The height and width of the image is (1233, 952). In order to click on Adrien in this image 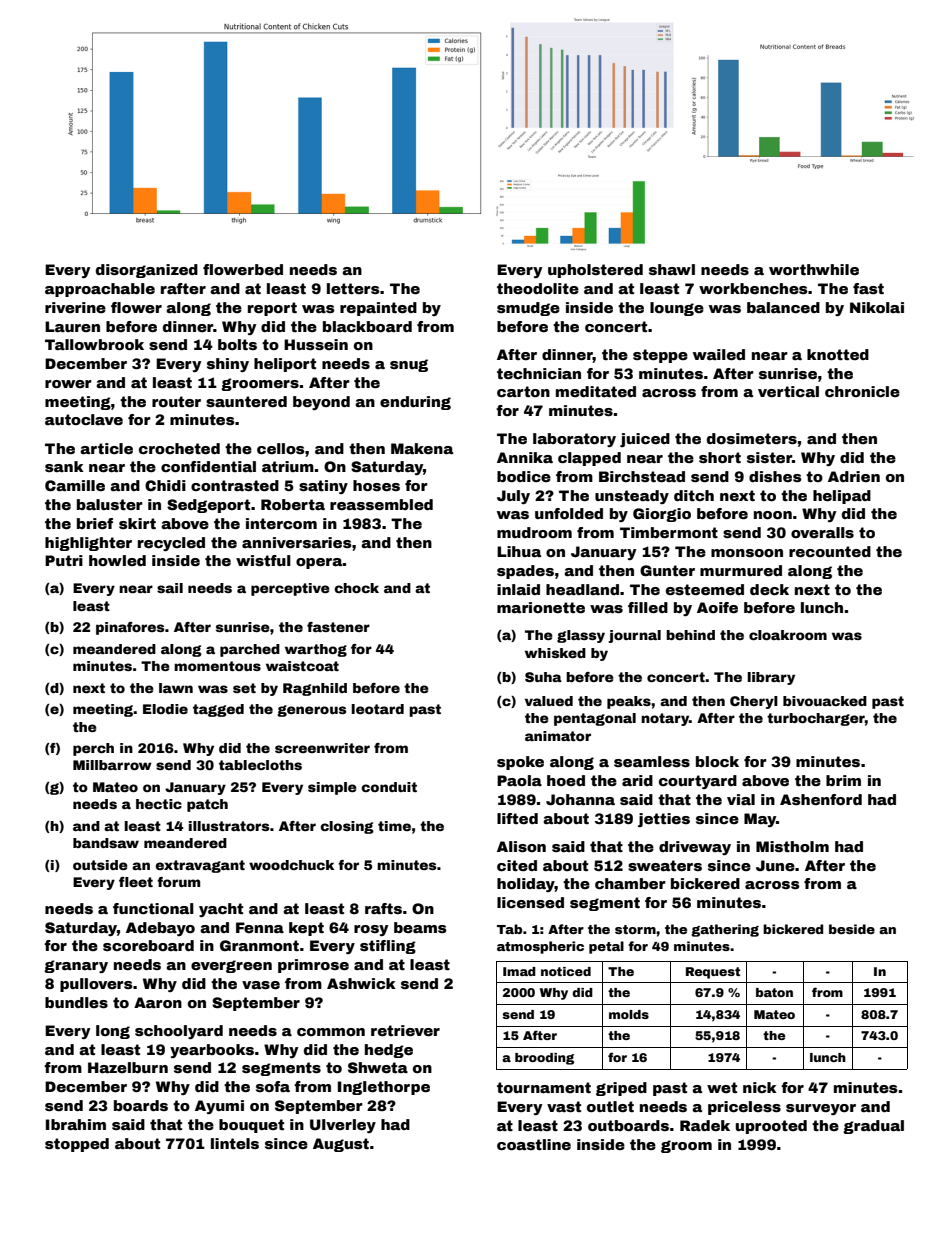, I will do `click(854, 476)`.
